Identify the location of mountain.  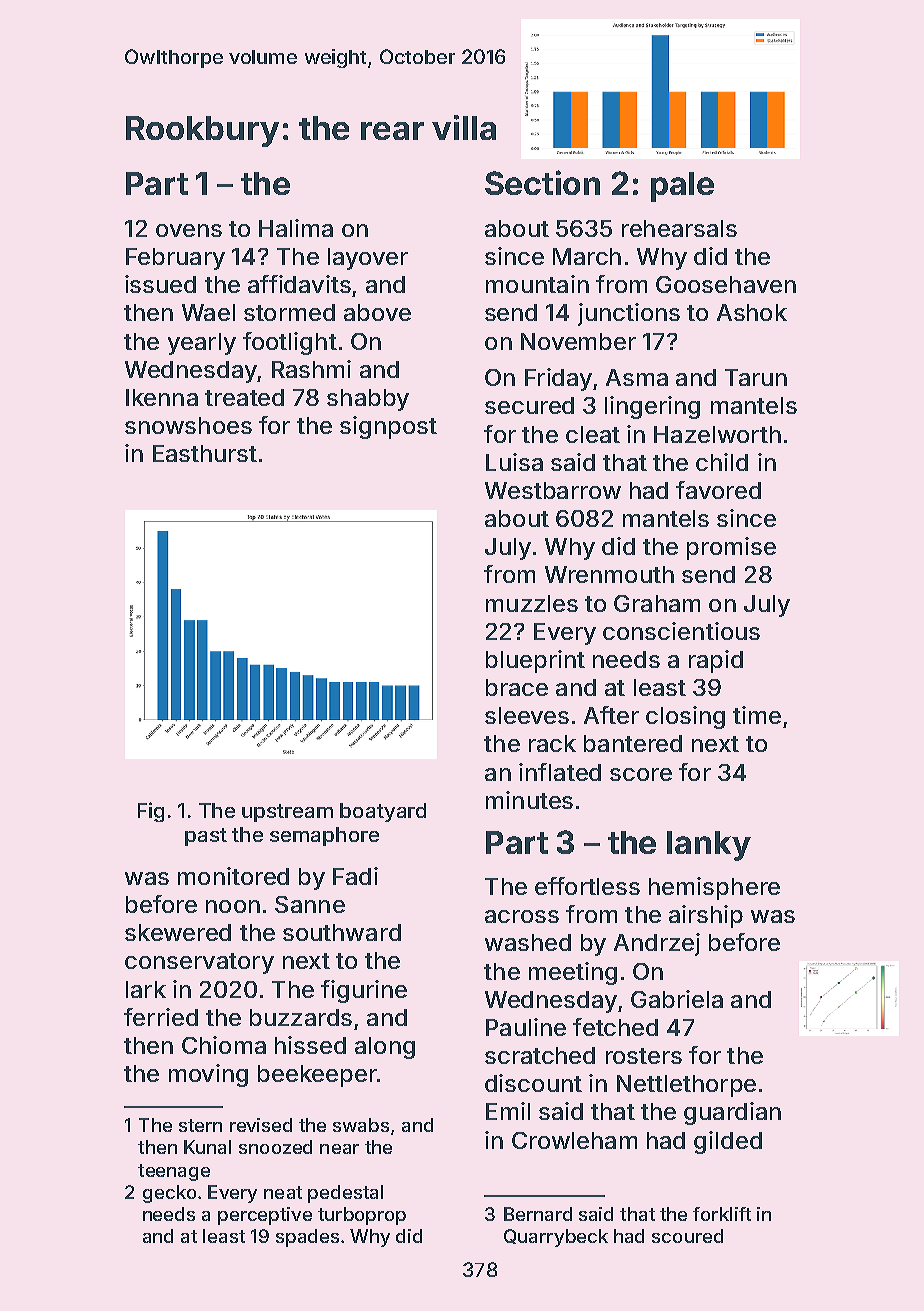
(537, 284).
